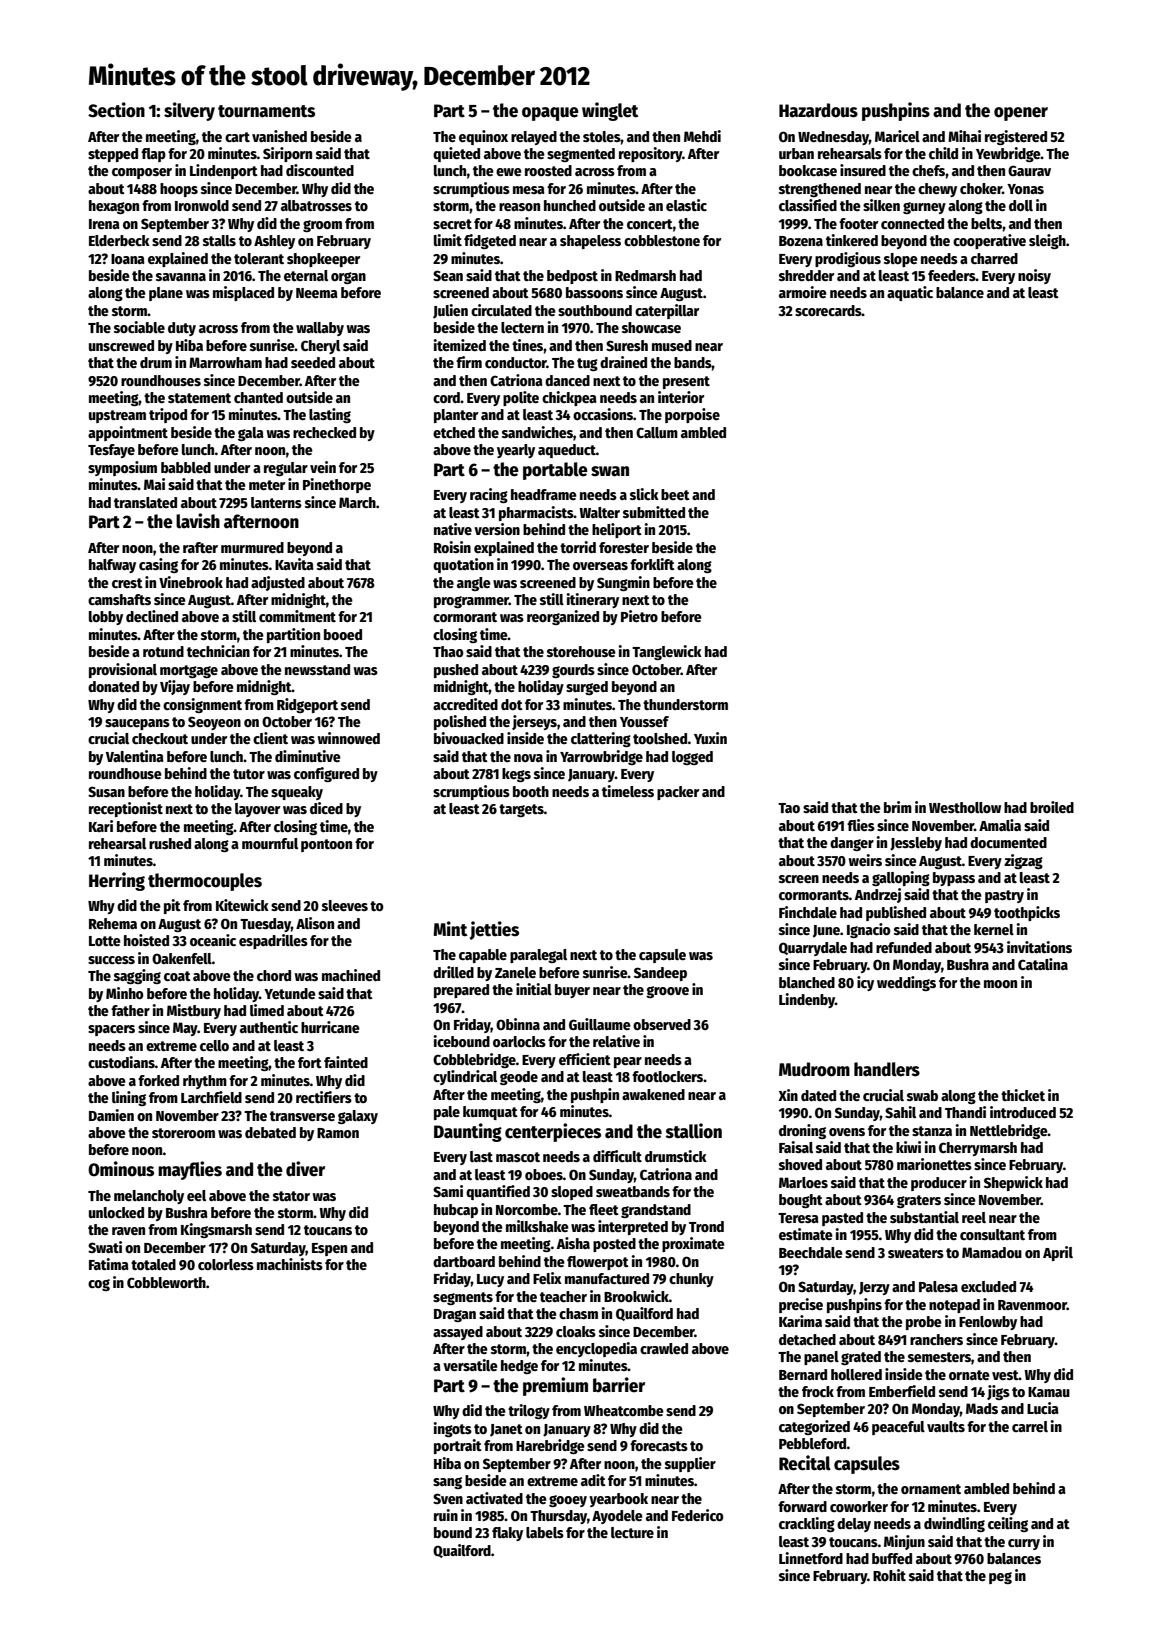 The height and width of the screenshot is (1644, 1163). Describe the element at coordinates (952, 275) in the screenshot. I see `feeders` at that location.
